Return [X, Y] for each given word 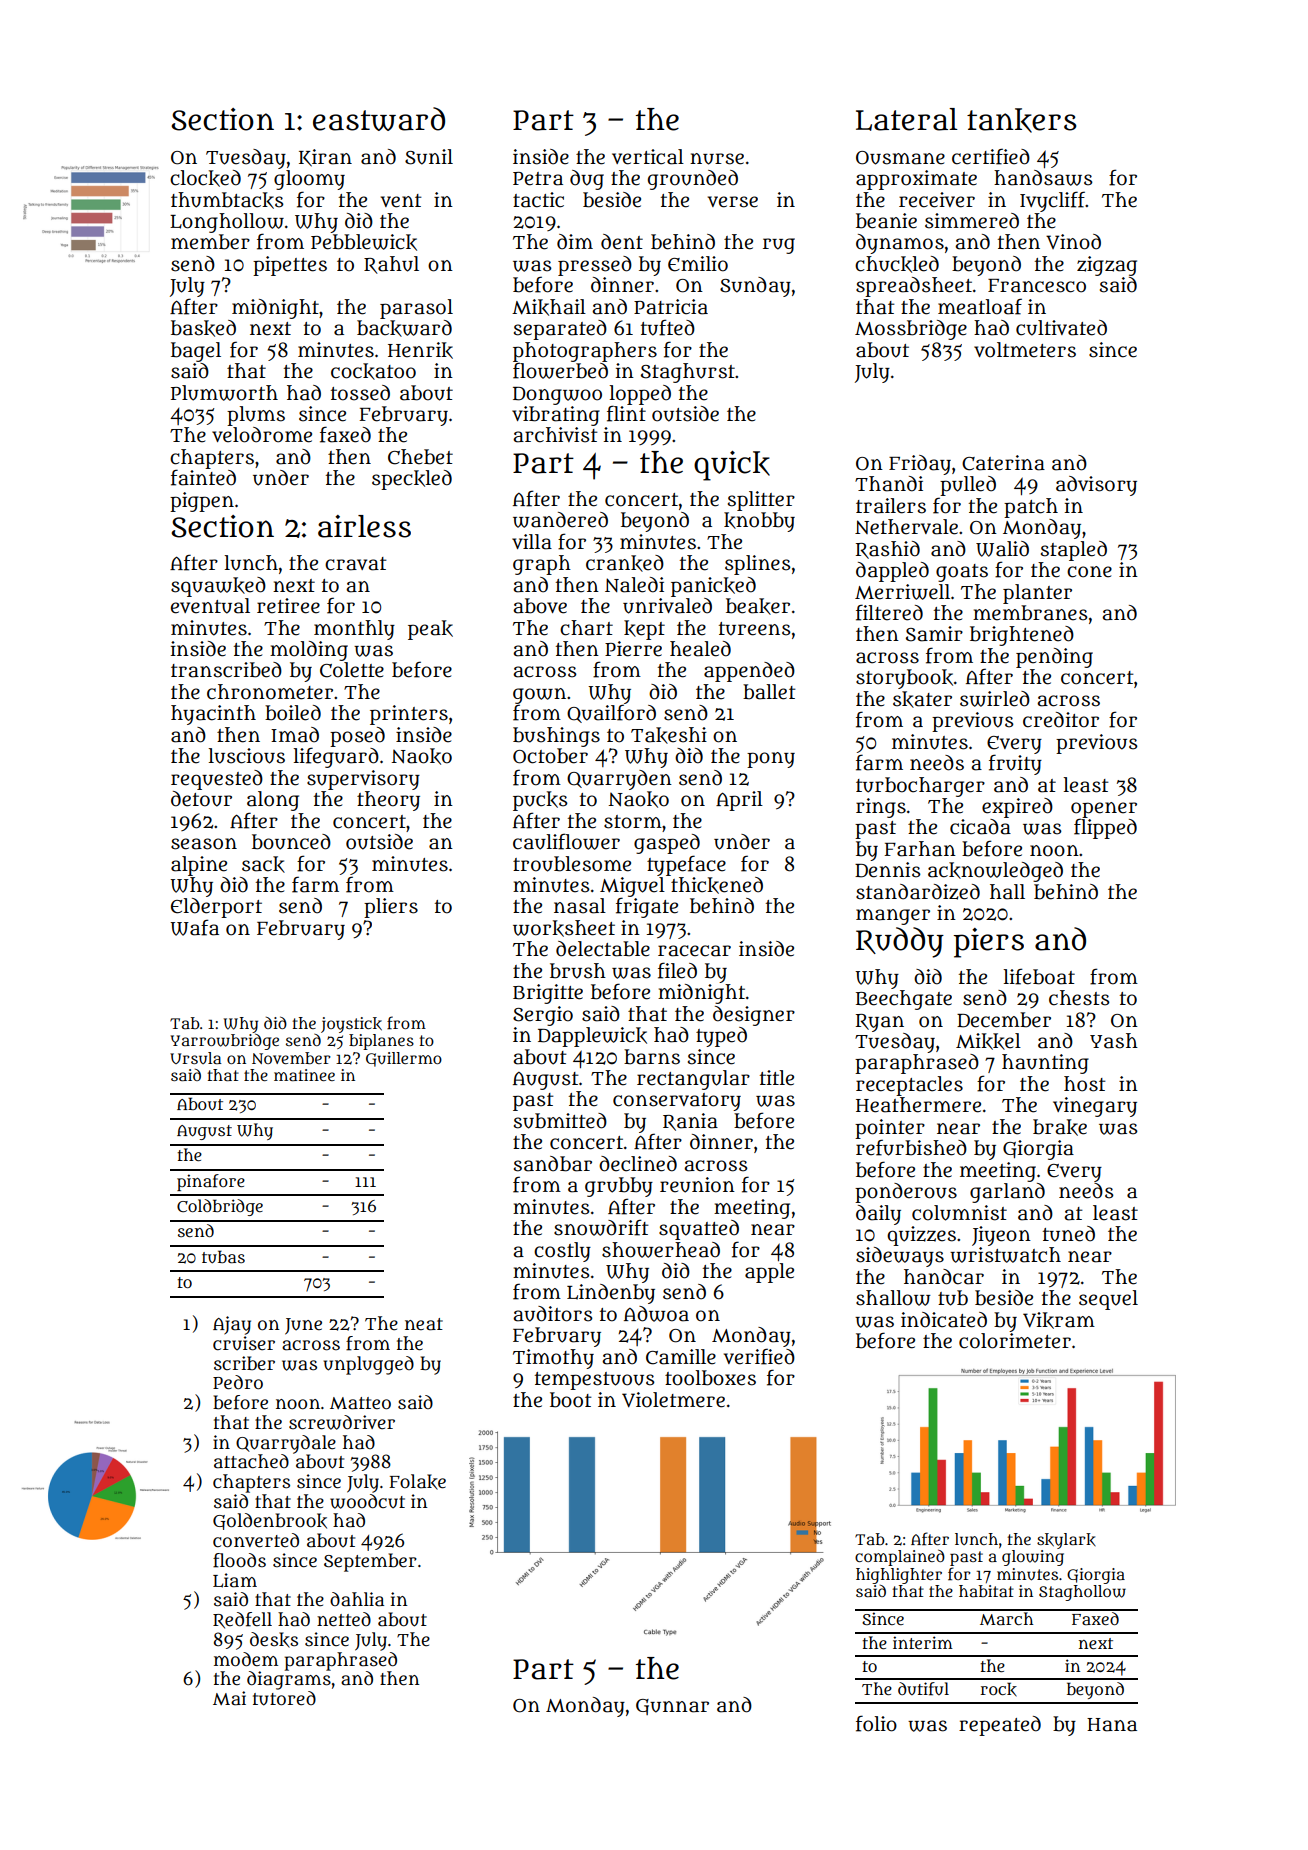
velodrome [262, 435]
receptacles [909, 1086]
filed [677, 970]
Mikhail [549, 307]
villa [532, 542]
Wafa [194, 927]
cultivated [1061, 328]
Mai [229, 1698]
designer [754, 1016]
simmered [972, 221]
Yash [1114, 1041]
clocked [205, 178]
